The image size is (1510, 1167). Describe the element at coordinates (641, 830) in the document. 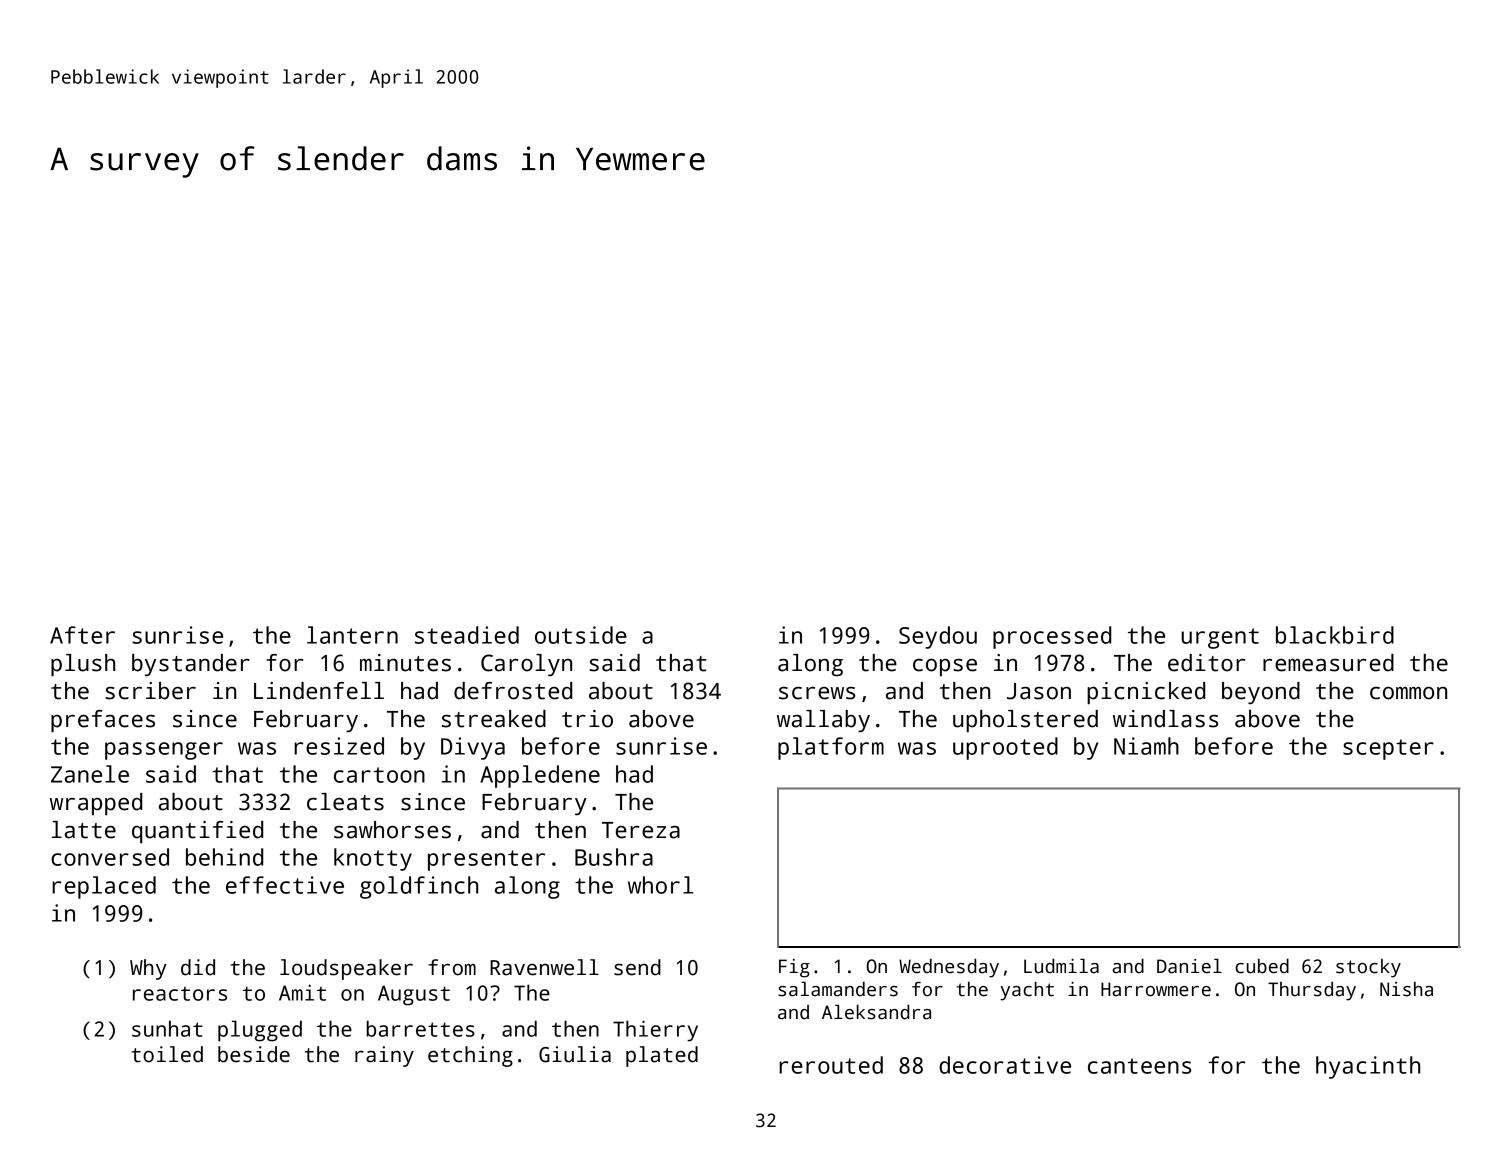

I see `Tereza` at that location.
